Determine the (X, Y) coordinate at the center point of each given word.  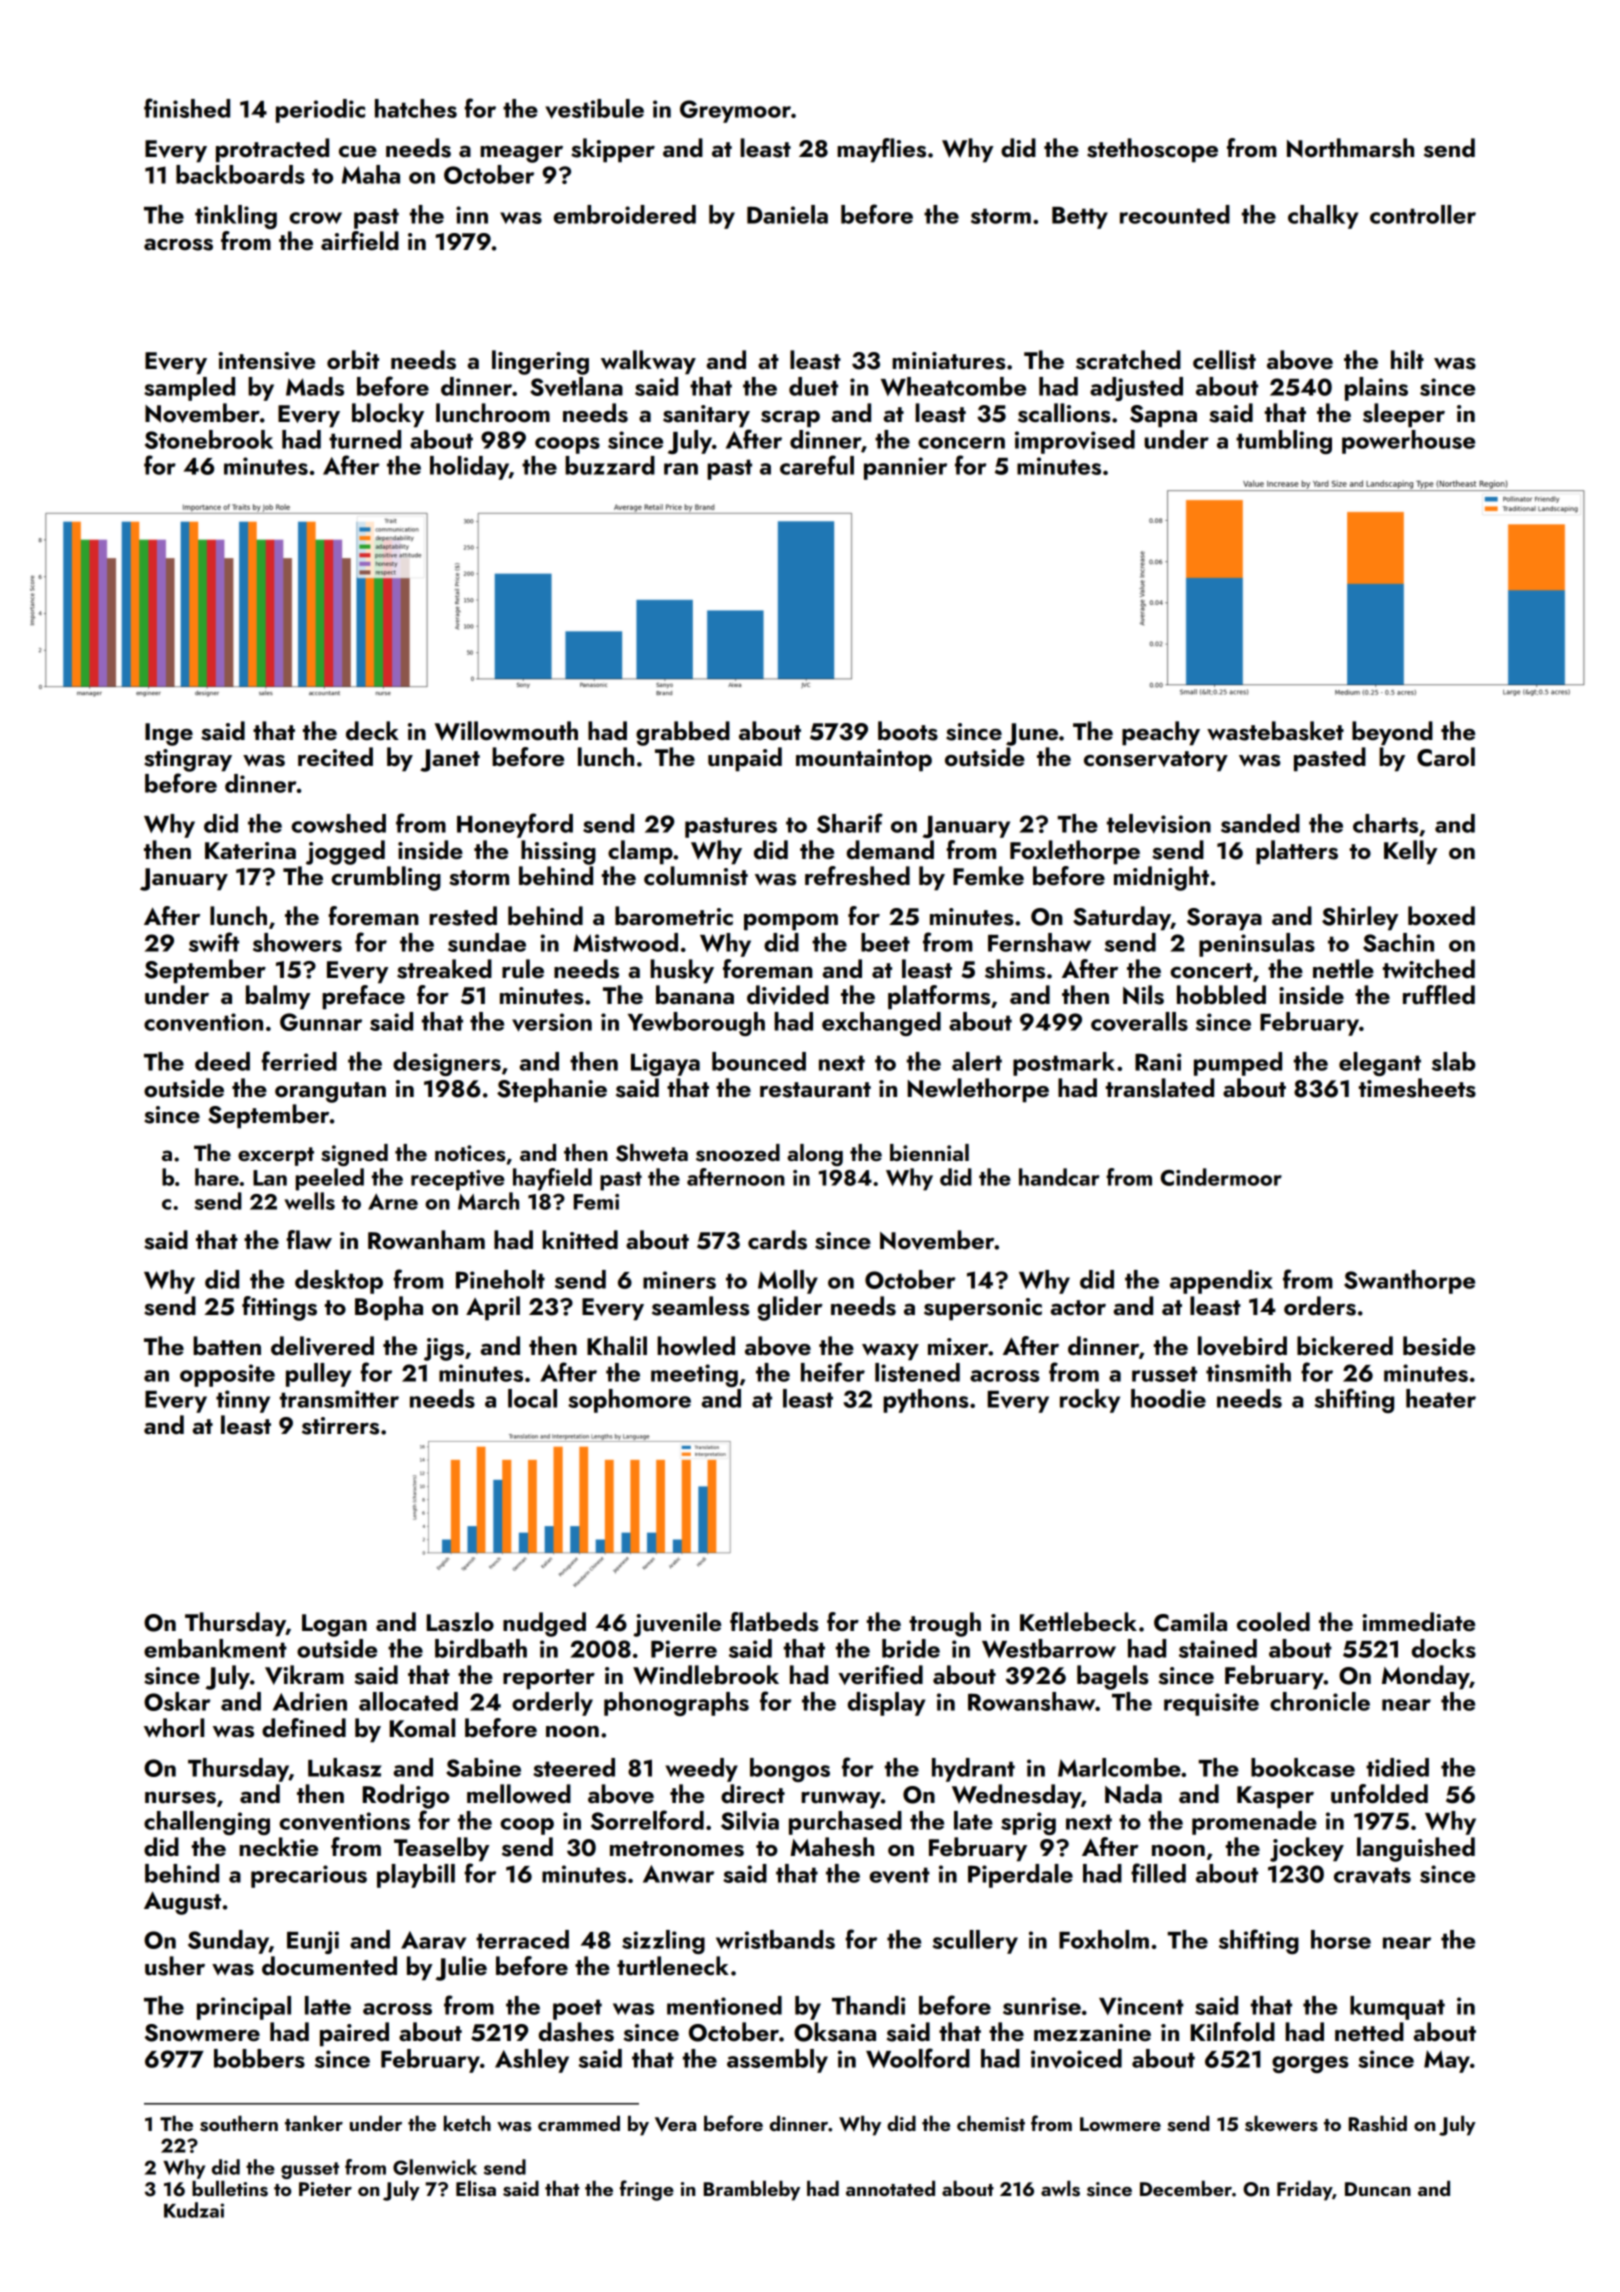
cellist (1224, 360)
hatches (416, 108)
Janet (450, 760)
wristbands (775, 1939)
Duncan (1378, 2189)
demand (890, 849)
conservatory (1156, 761)
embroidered (625, 214)
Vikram (304, 1675)
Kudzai (194, 2210)
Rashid (1378, 2124)
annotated (890, 2188)
